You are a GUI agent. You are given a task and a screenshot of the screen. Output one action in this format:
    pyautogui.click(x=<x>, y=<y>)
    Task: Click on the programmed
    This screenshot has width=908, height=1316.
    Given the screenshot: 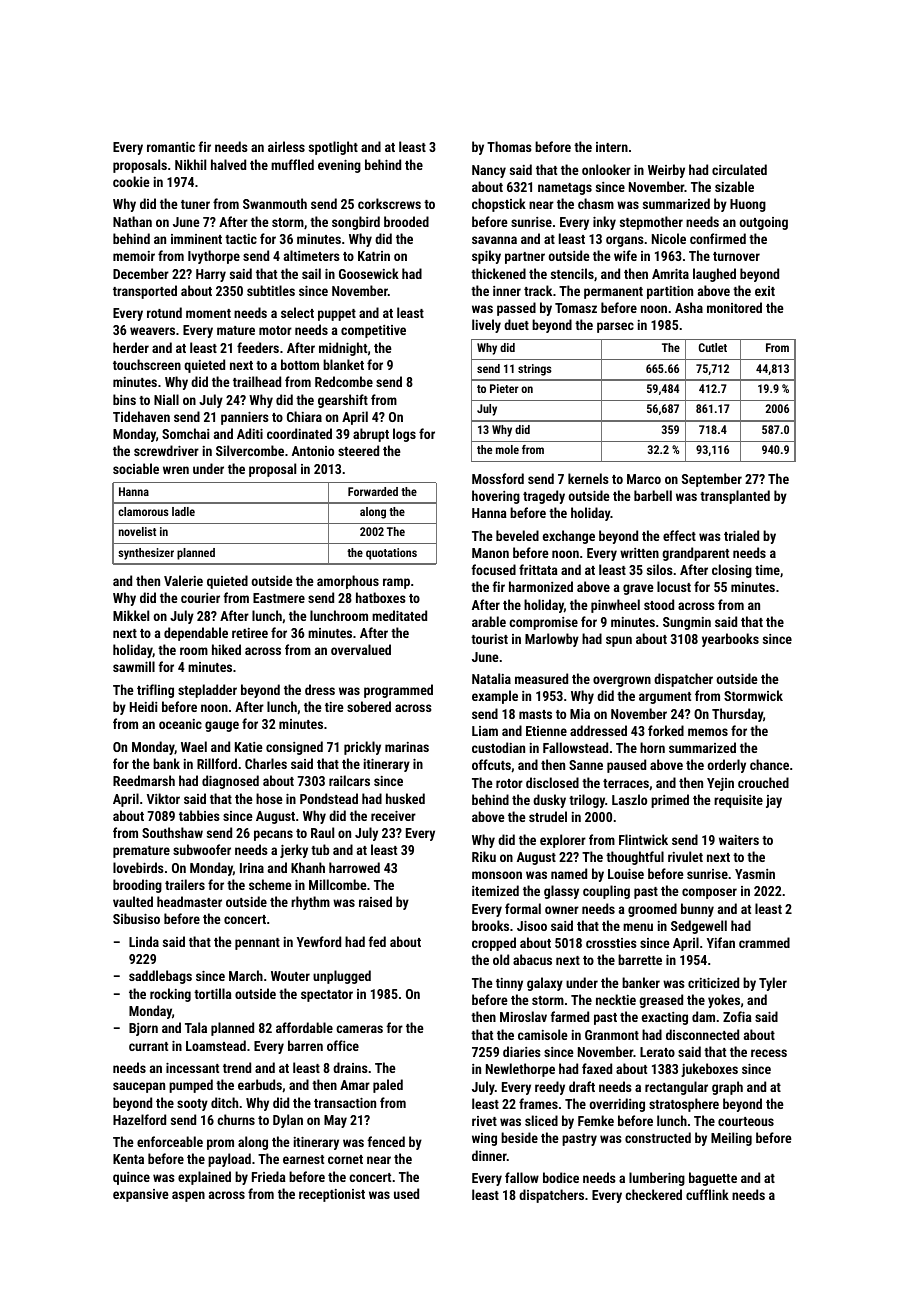 What is the action you would take?
    pyautogui.click(x=398, y=691)
